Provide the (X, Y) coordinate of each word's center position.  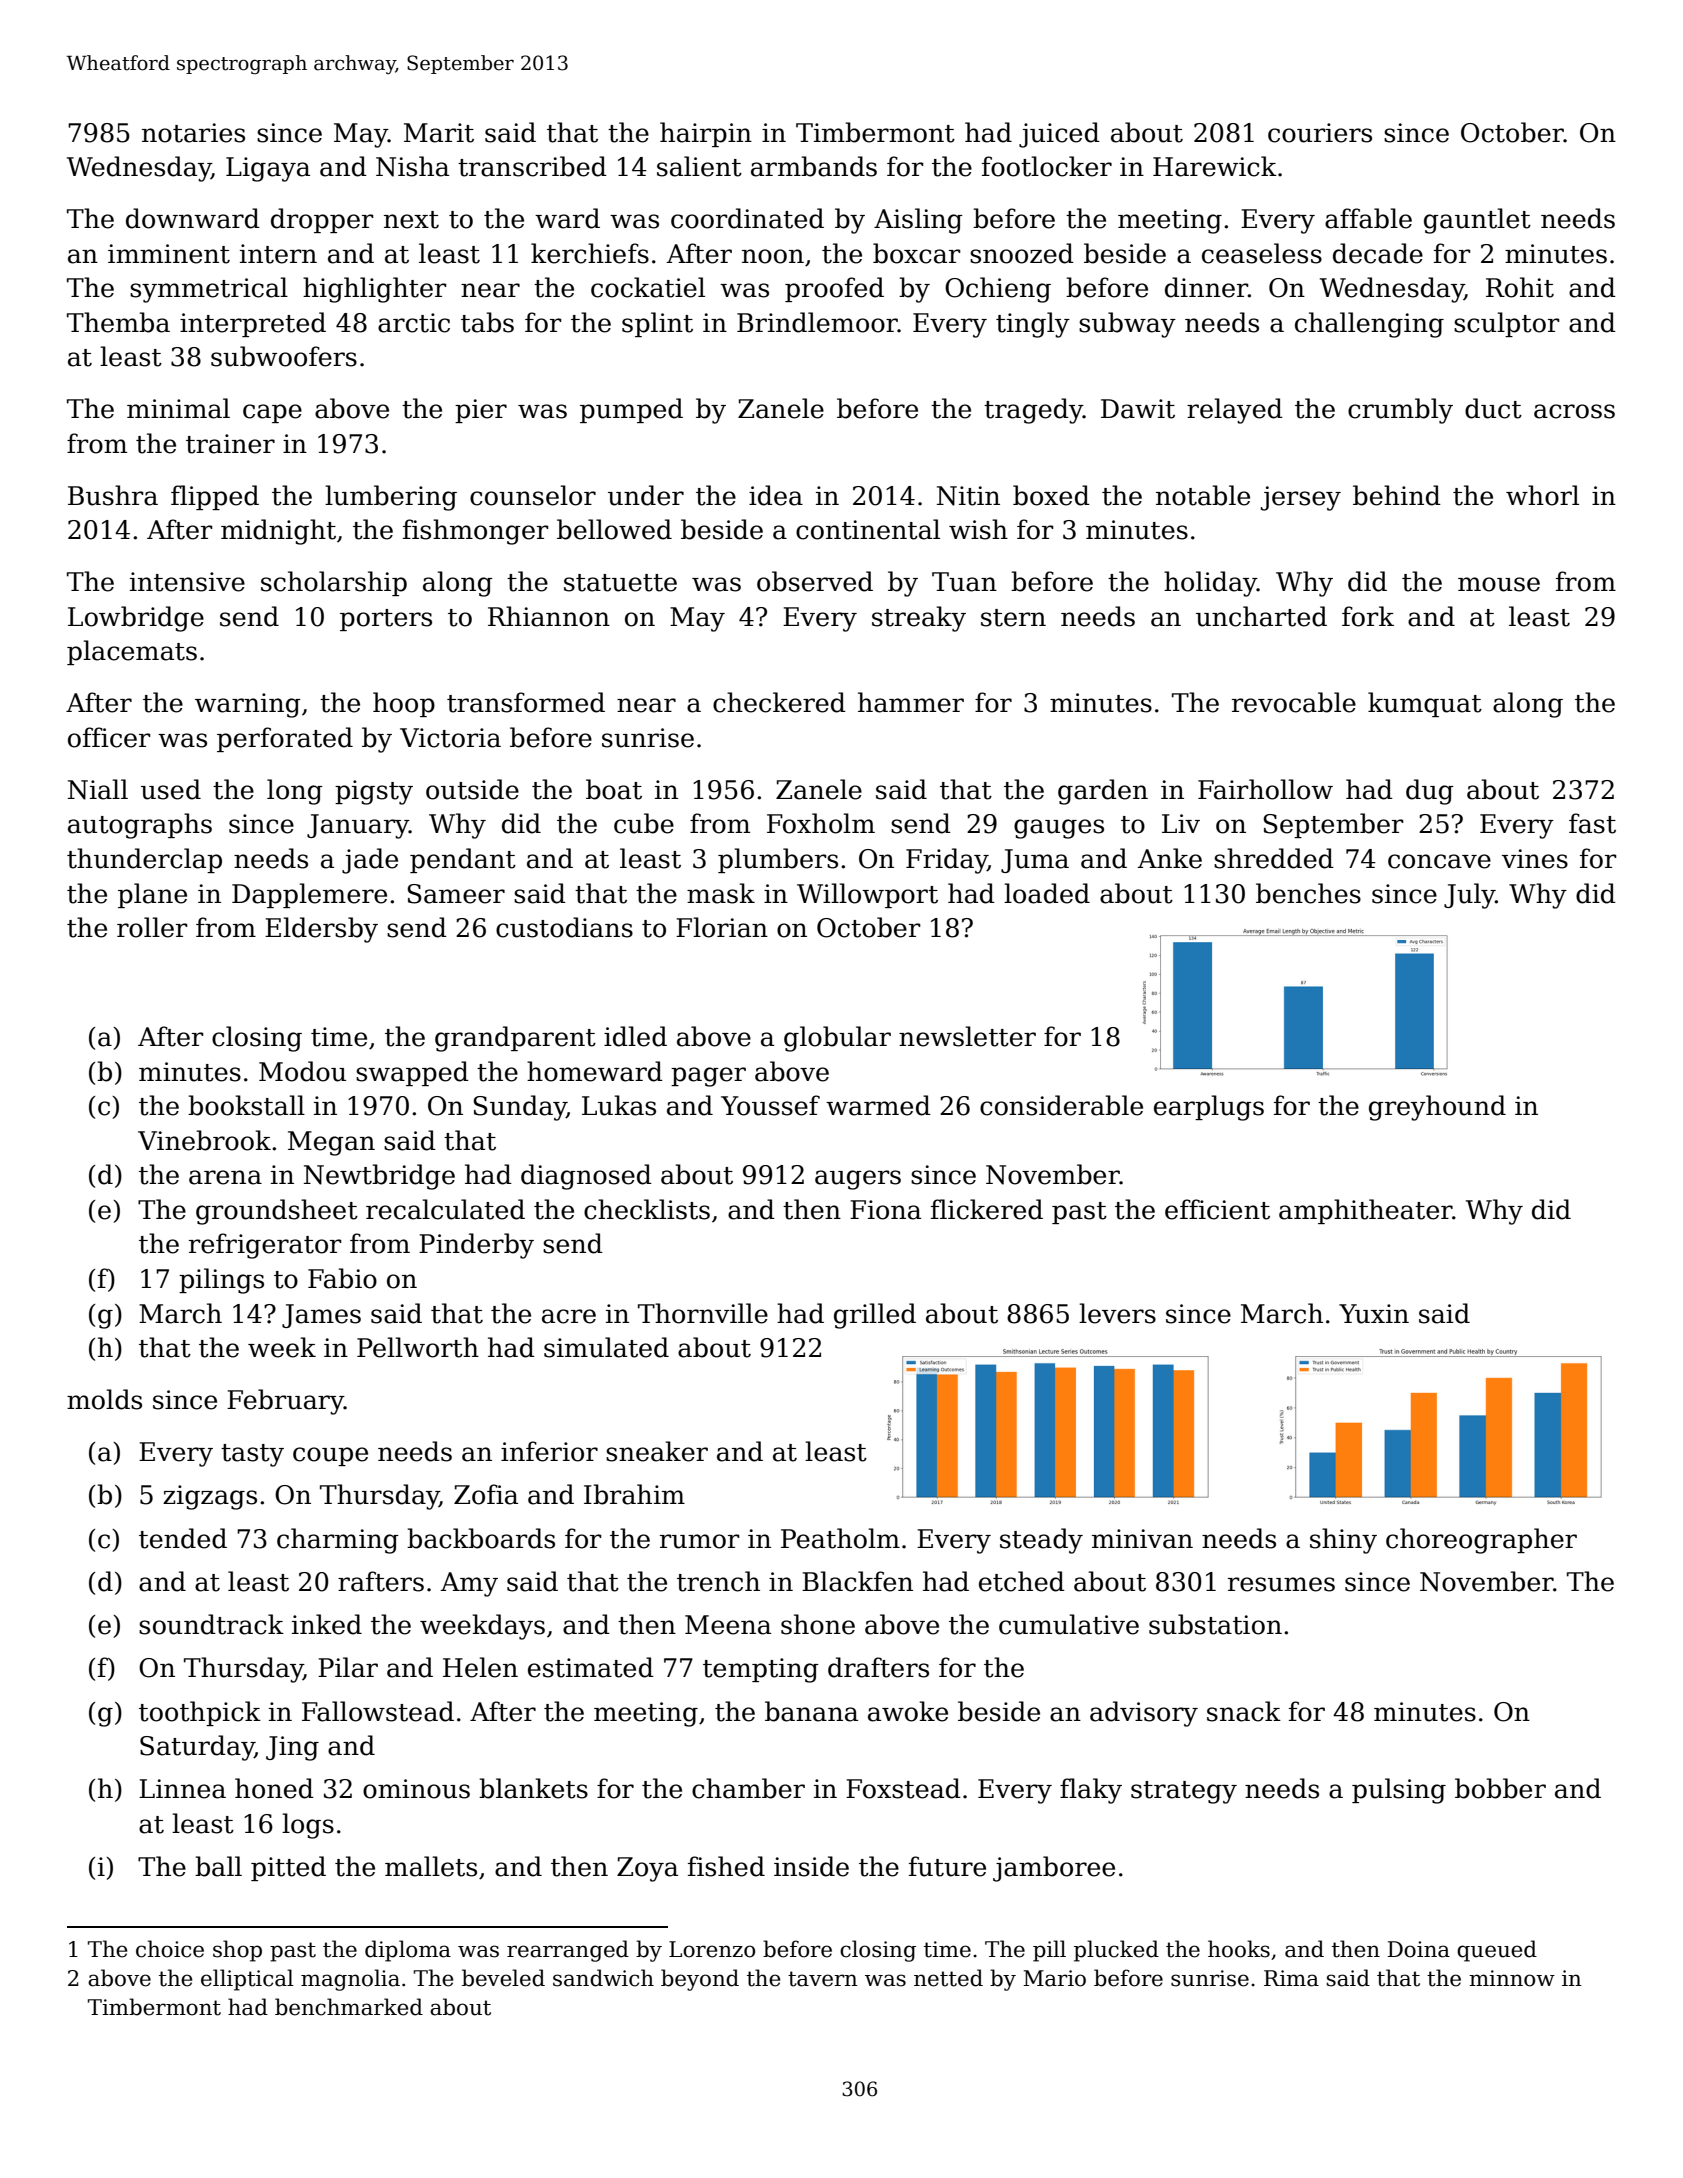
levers (1117, 1313)
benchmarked (349, 2007)
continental (868, 529)
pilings (221, 1281)
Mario (1054, 1978)
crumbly (1400, 411)
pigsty (374, 792)
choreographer (1481, 1541)
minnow (1512, 1978)
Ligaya (268, 169)
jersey (1301, 498)
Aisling (918, 221)
